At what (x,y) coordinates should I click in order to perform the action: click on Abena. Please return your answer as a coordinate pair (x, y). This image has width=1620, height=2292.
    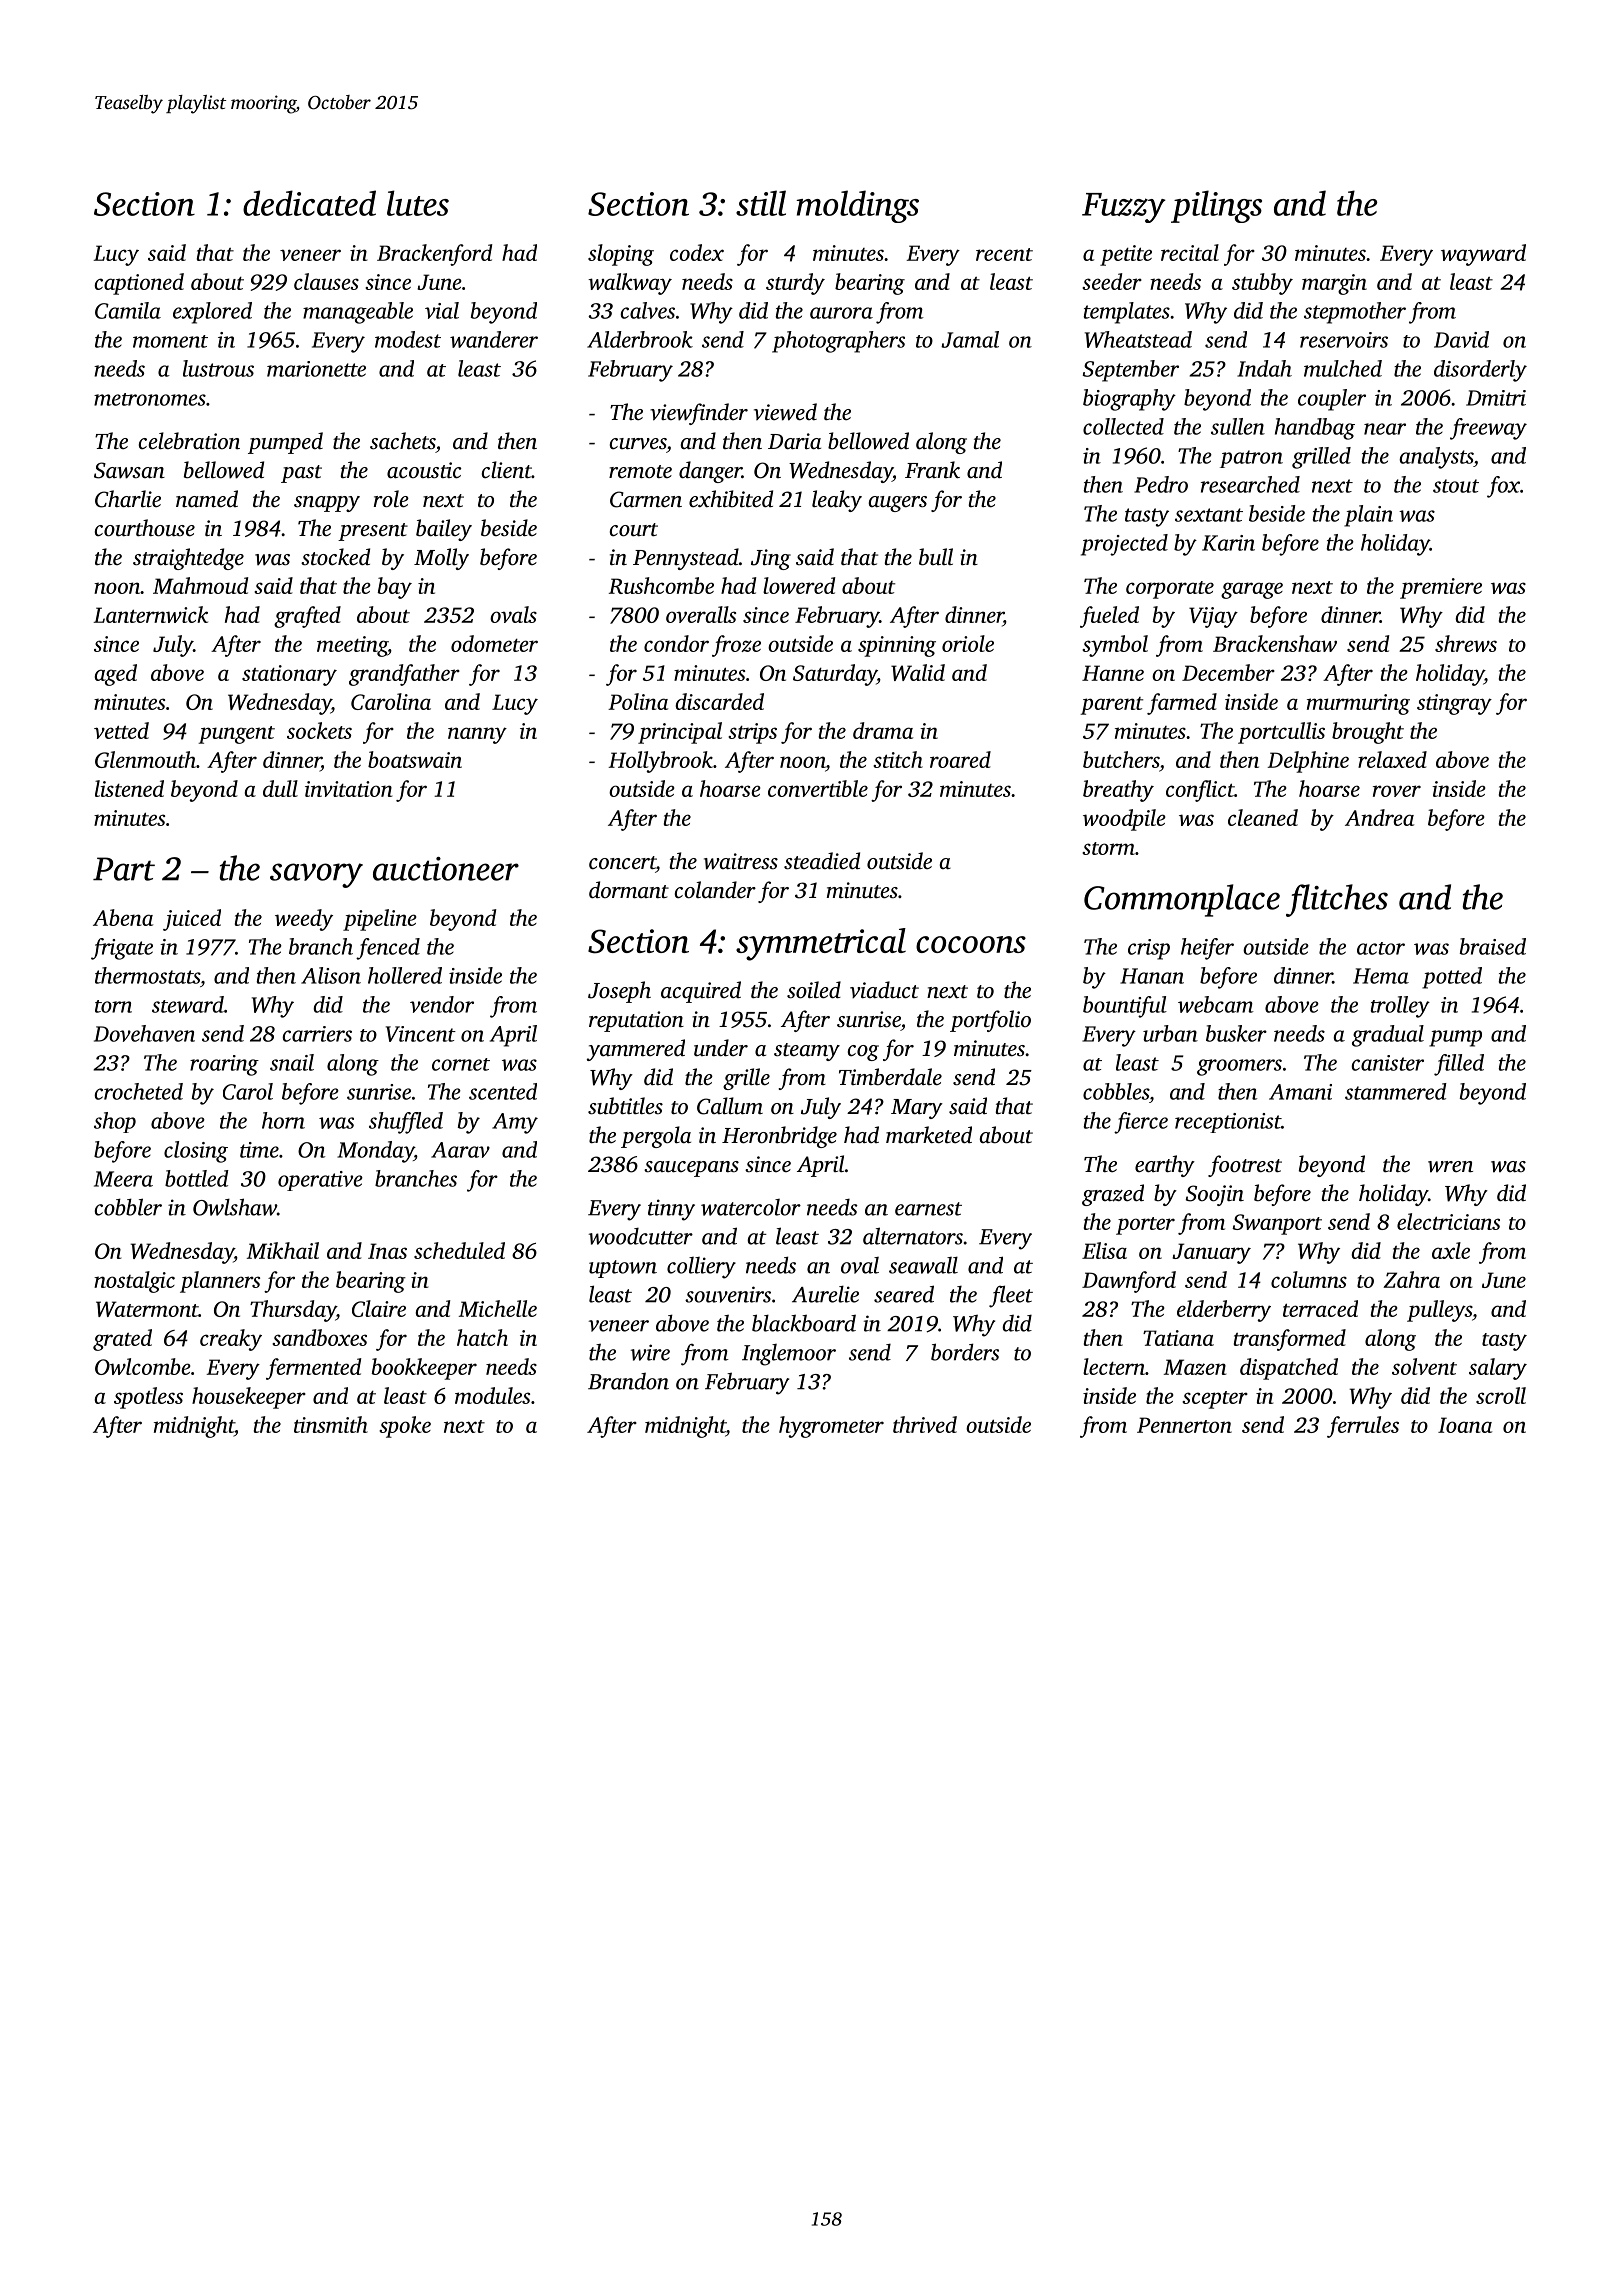
    Looking at the image, I should click on (123, 917).
